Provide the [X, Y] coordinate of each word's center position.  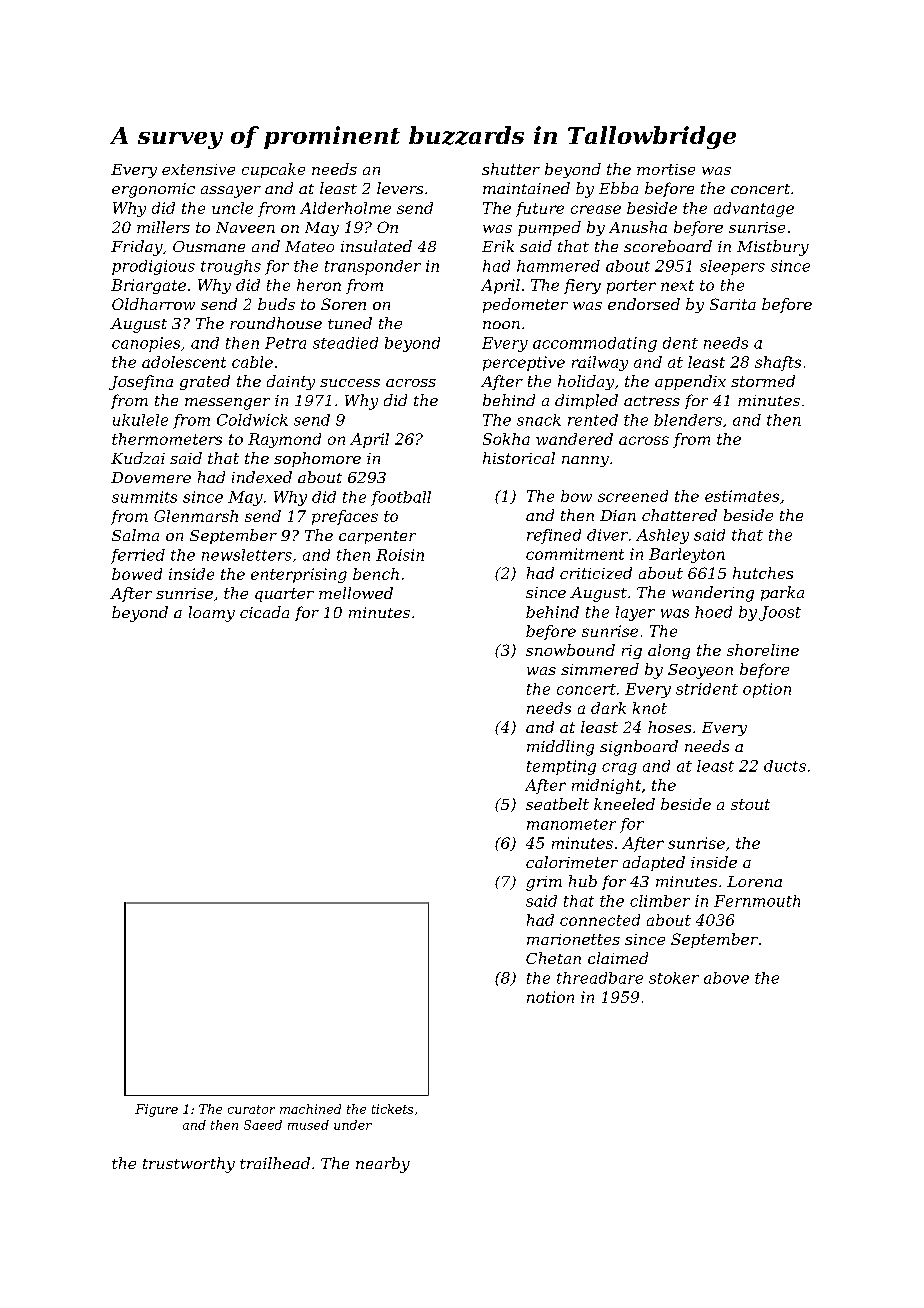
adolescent [184, 362]
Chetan [553, 958]
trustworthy [189, 1165]
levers [400, 188]
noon [501, 325]
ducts [785, 766]
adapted [654, 863]
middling [560, 748]
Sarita [733, 304]
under [353, 1125]
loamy [212, 614]
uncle [232, 208]
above [726, 978]
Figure [156, 1110]
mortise [666, 169]
